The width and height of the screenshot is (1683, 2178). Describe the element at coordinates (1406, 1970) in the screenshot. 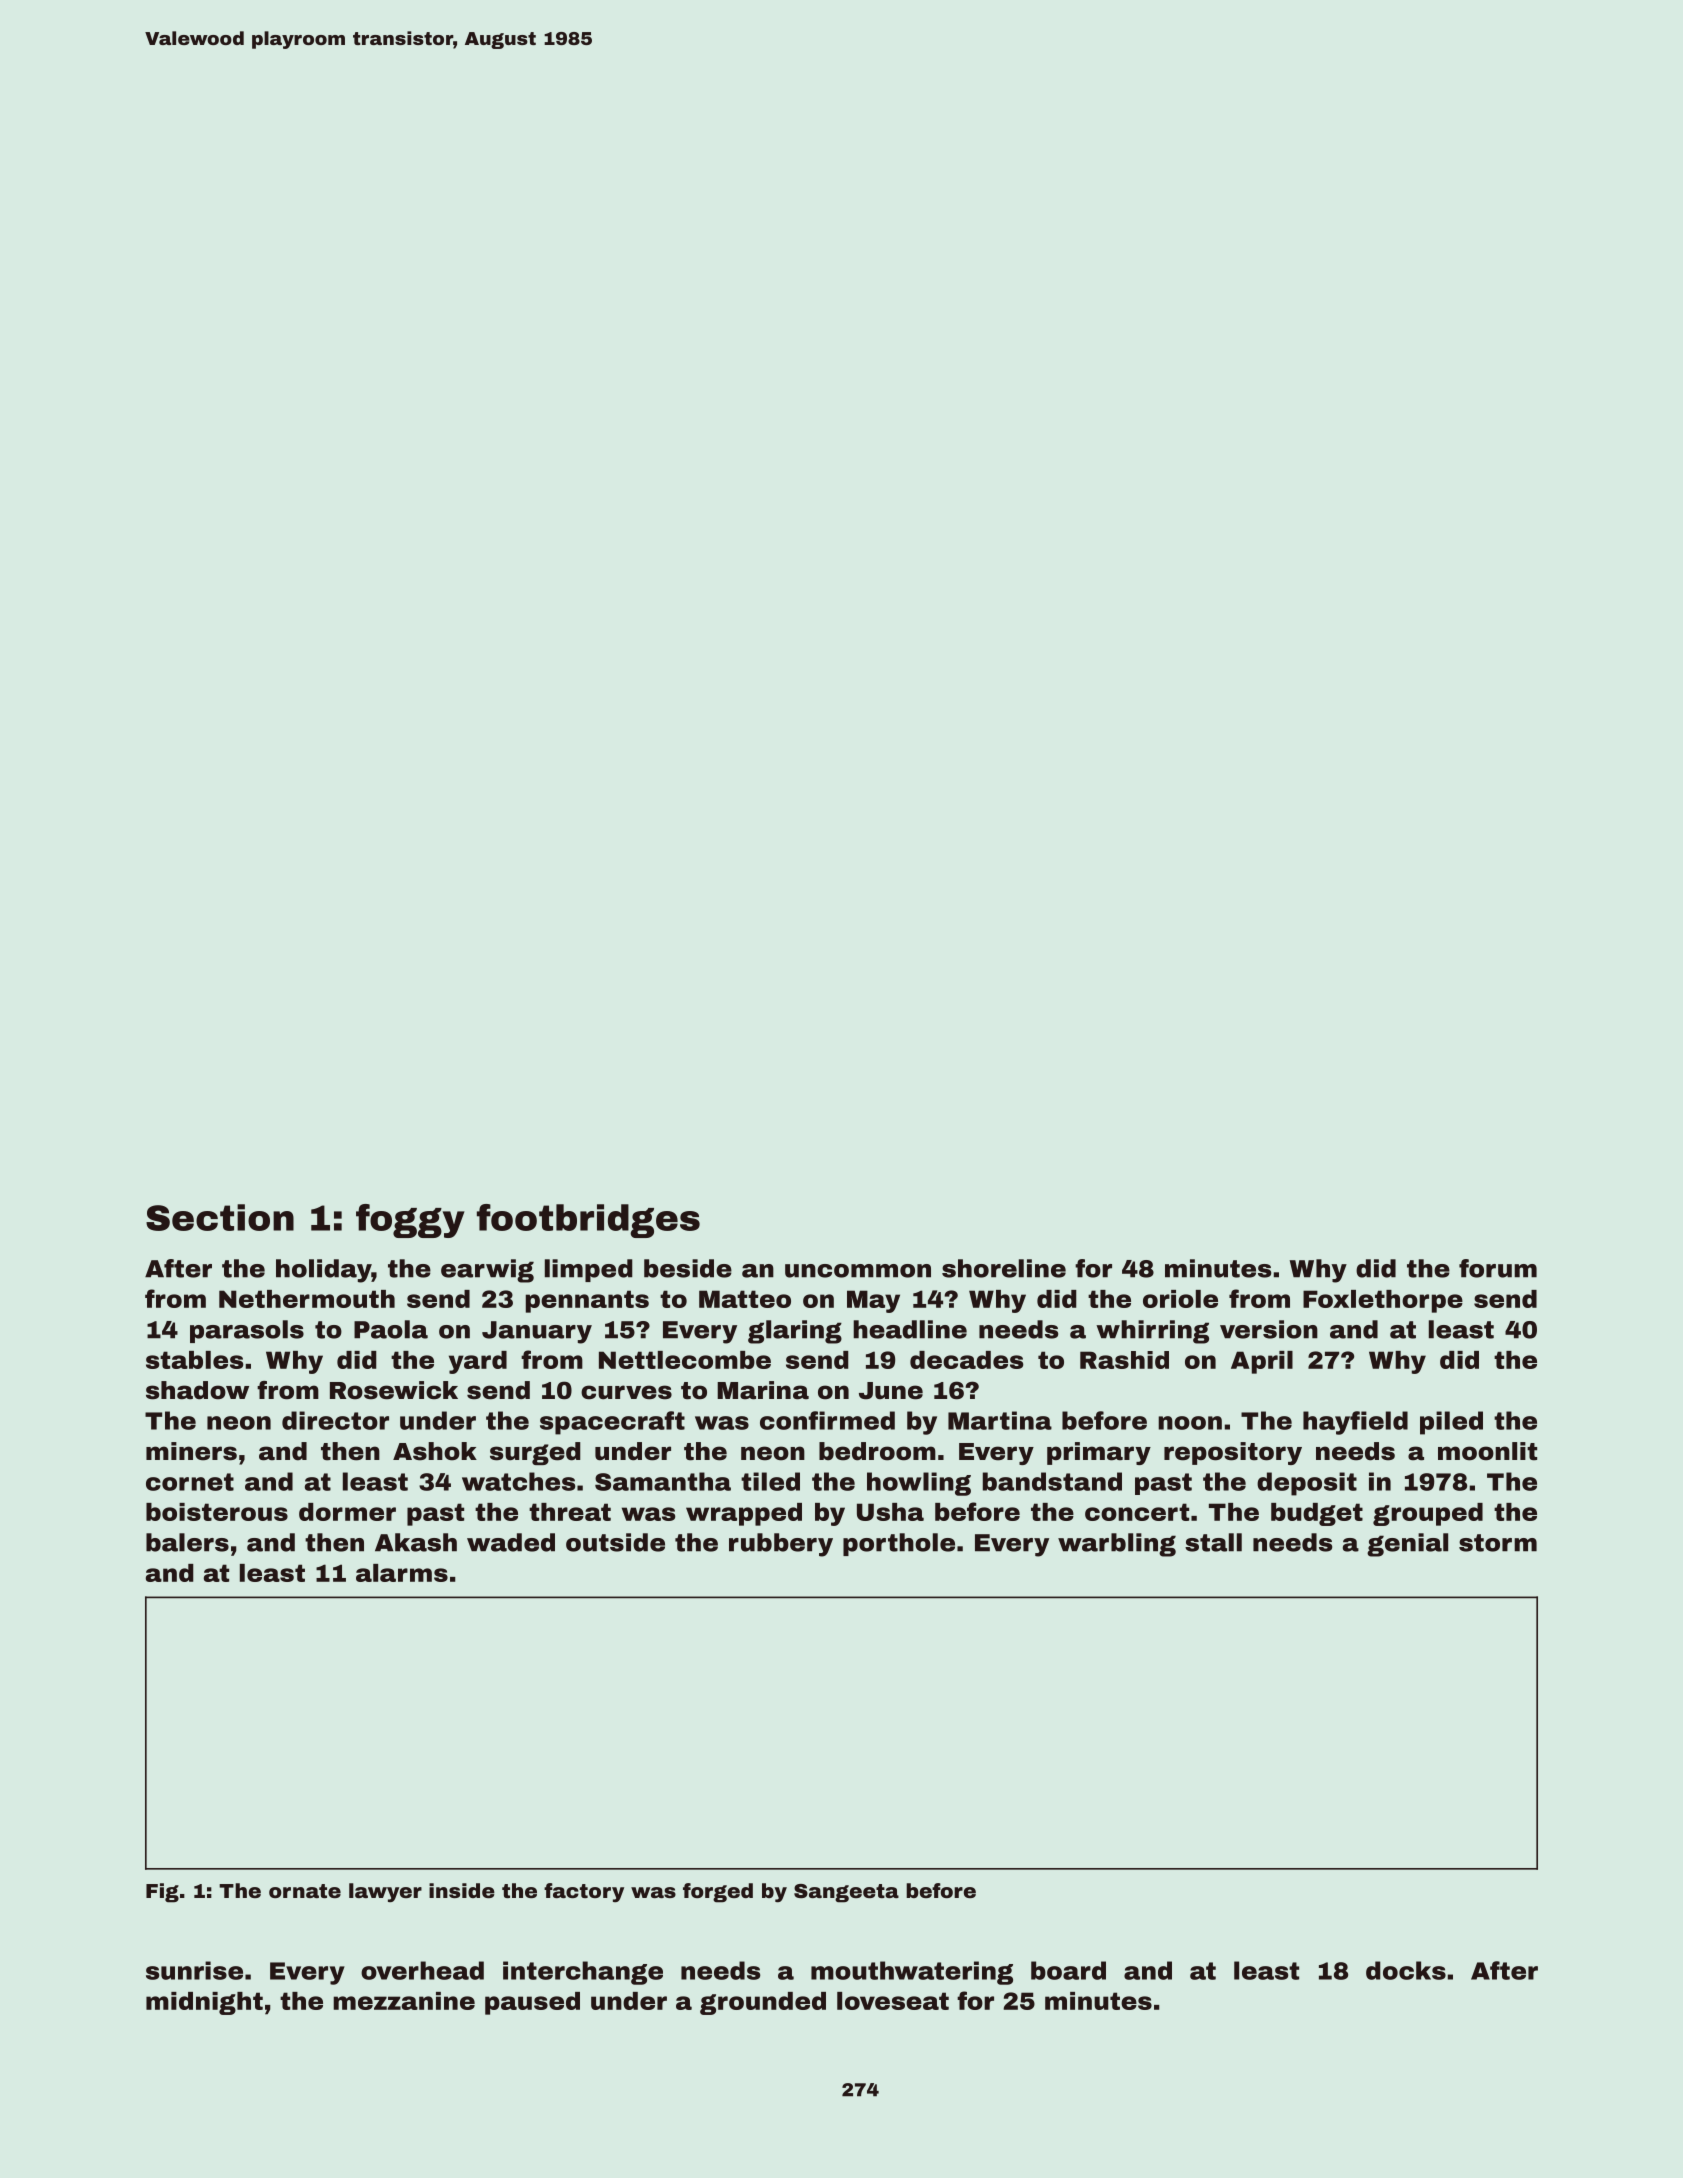

I see `docks` at that location.
